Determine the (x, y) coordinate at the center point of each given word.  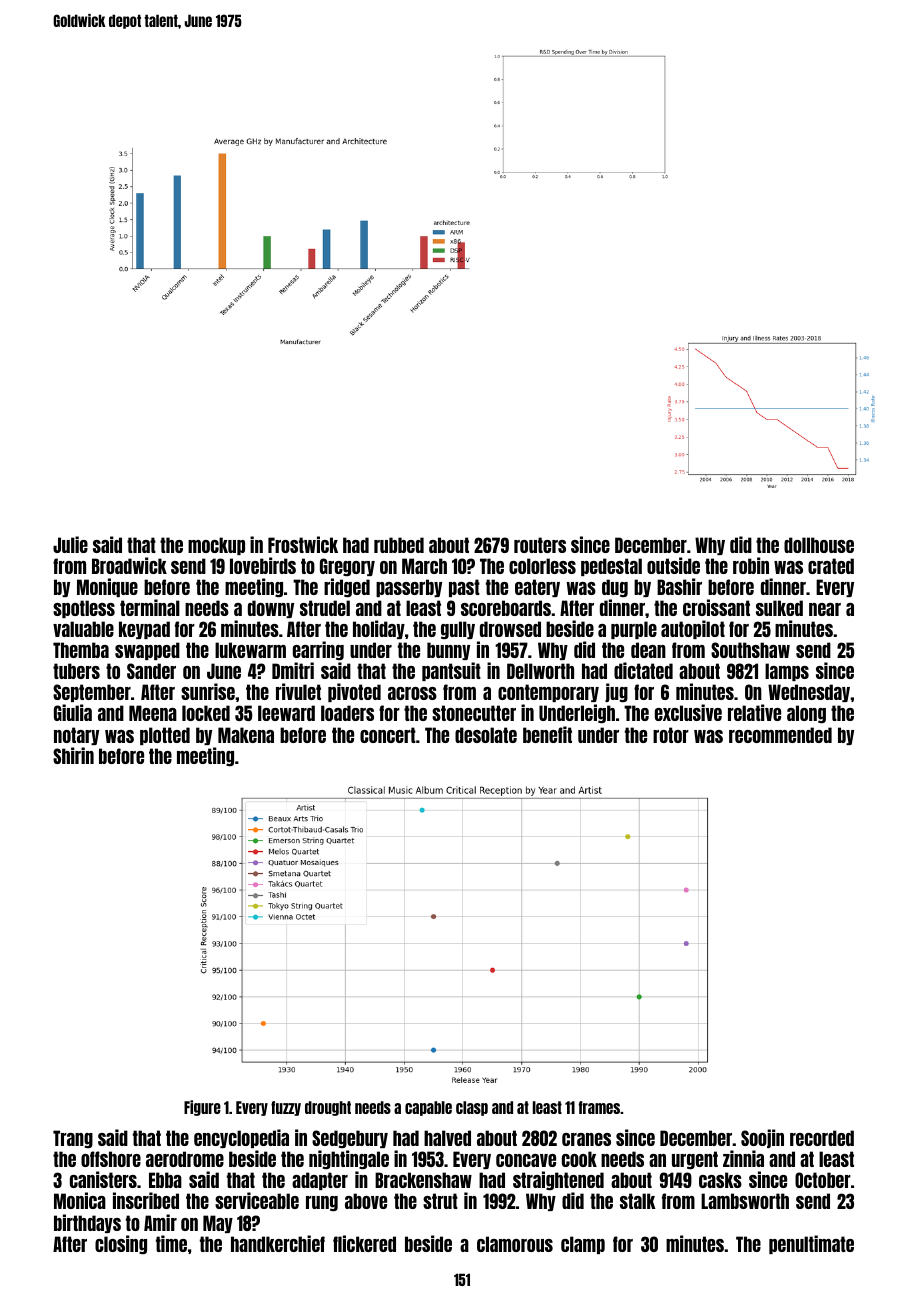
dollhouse (819, 545)
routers (540, 545)
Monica (80, 1200)
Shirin (73, 755)
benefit (547, 734)
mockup (216, 546)
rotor (671, 735)
